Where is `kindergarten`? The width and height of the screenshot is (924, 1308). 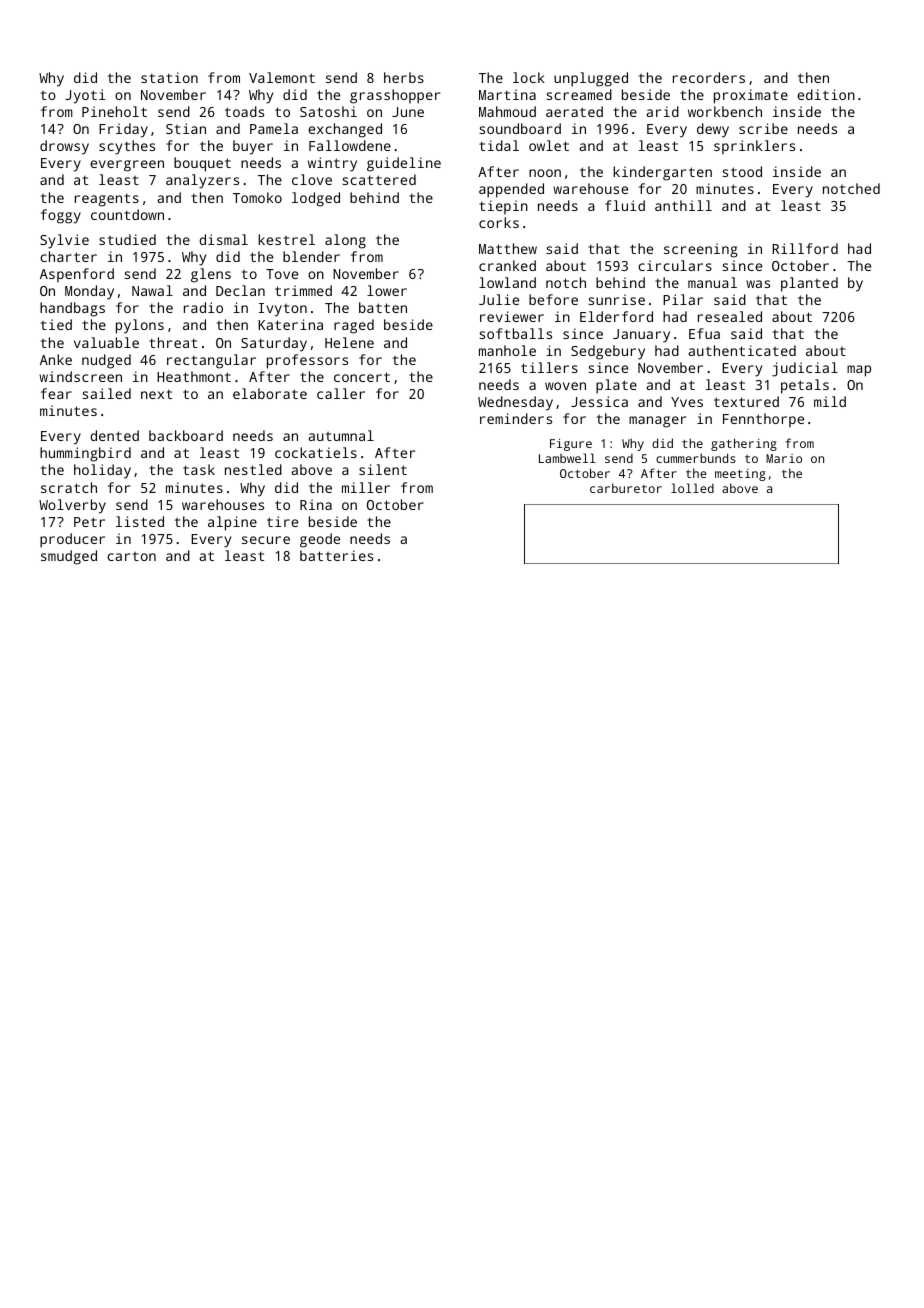
kindergarten is located at coordinates (662, 173).
